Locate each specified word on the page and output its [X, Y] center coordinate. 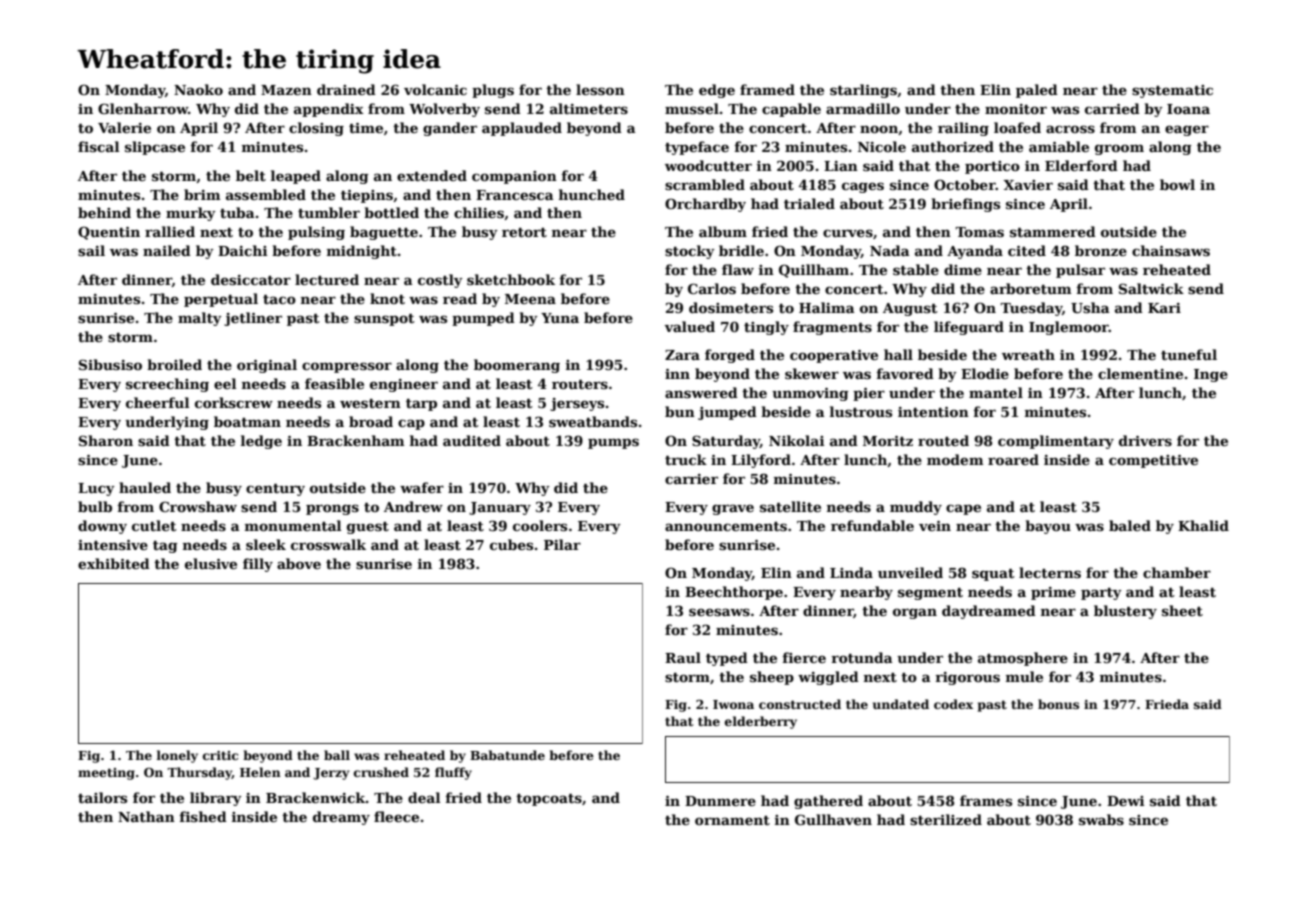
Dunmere [720, 801]
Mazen [286, 90]
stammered [1053, 231]
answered [701, 392]
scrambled [705, 184]
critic [220, 755]
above [299, 563]
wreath [1028, 354]
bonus [1058, 704]
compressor [347, 367]
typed [727, 659]
